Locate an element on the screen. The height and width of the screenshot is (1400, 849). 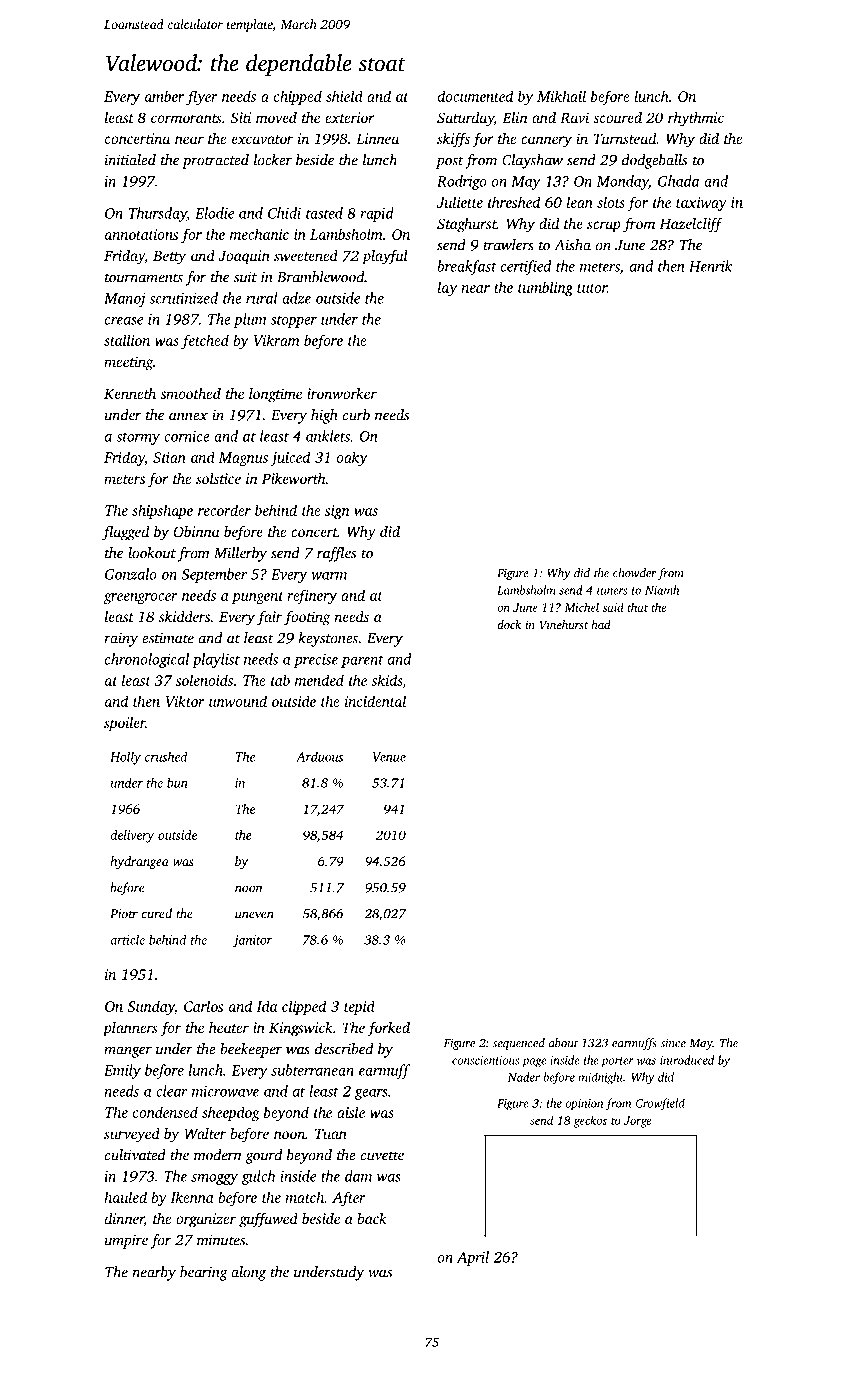
amber is located at coordinates (164, 96).
